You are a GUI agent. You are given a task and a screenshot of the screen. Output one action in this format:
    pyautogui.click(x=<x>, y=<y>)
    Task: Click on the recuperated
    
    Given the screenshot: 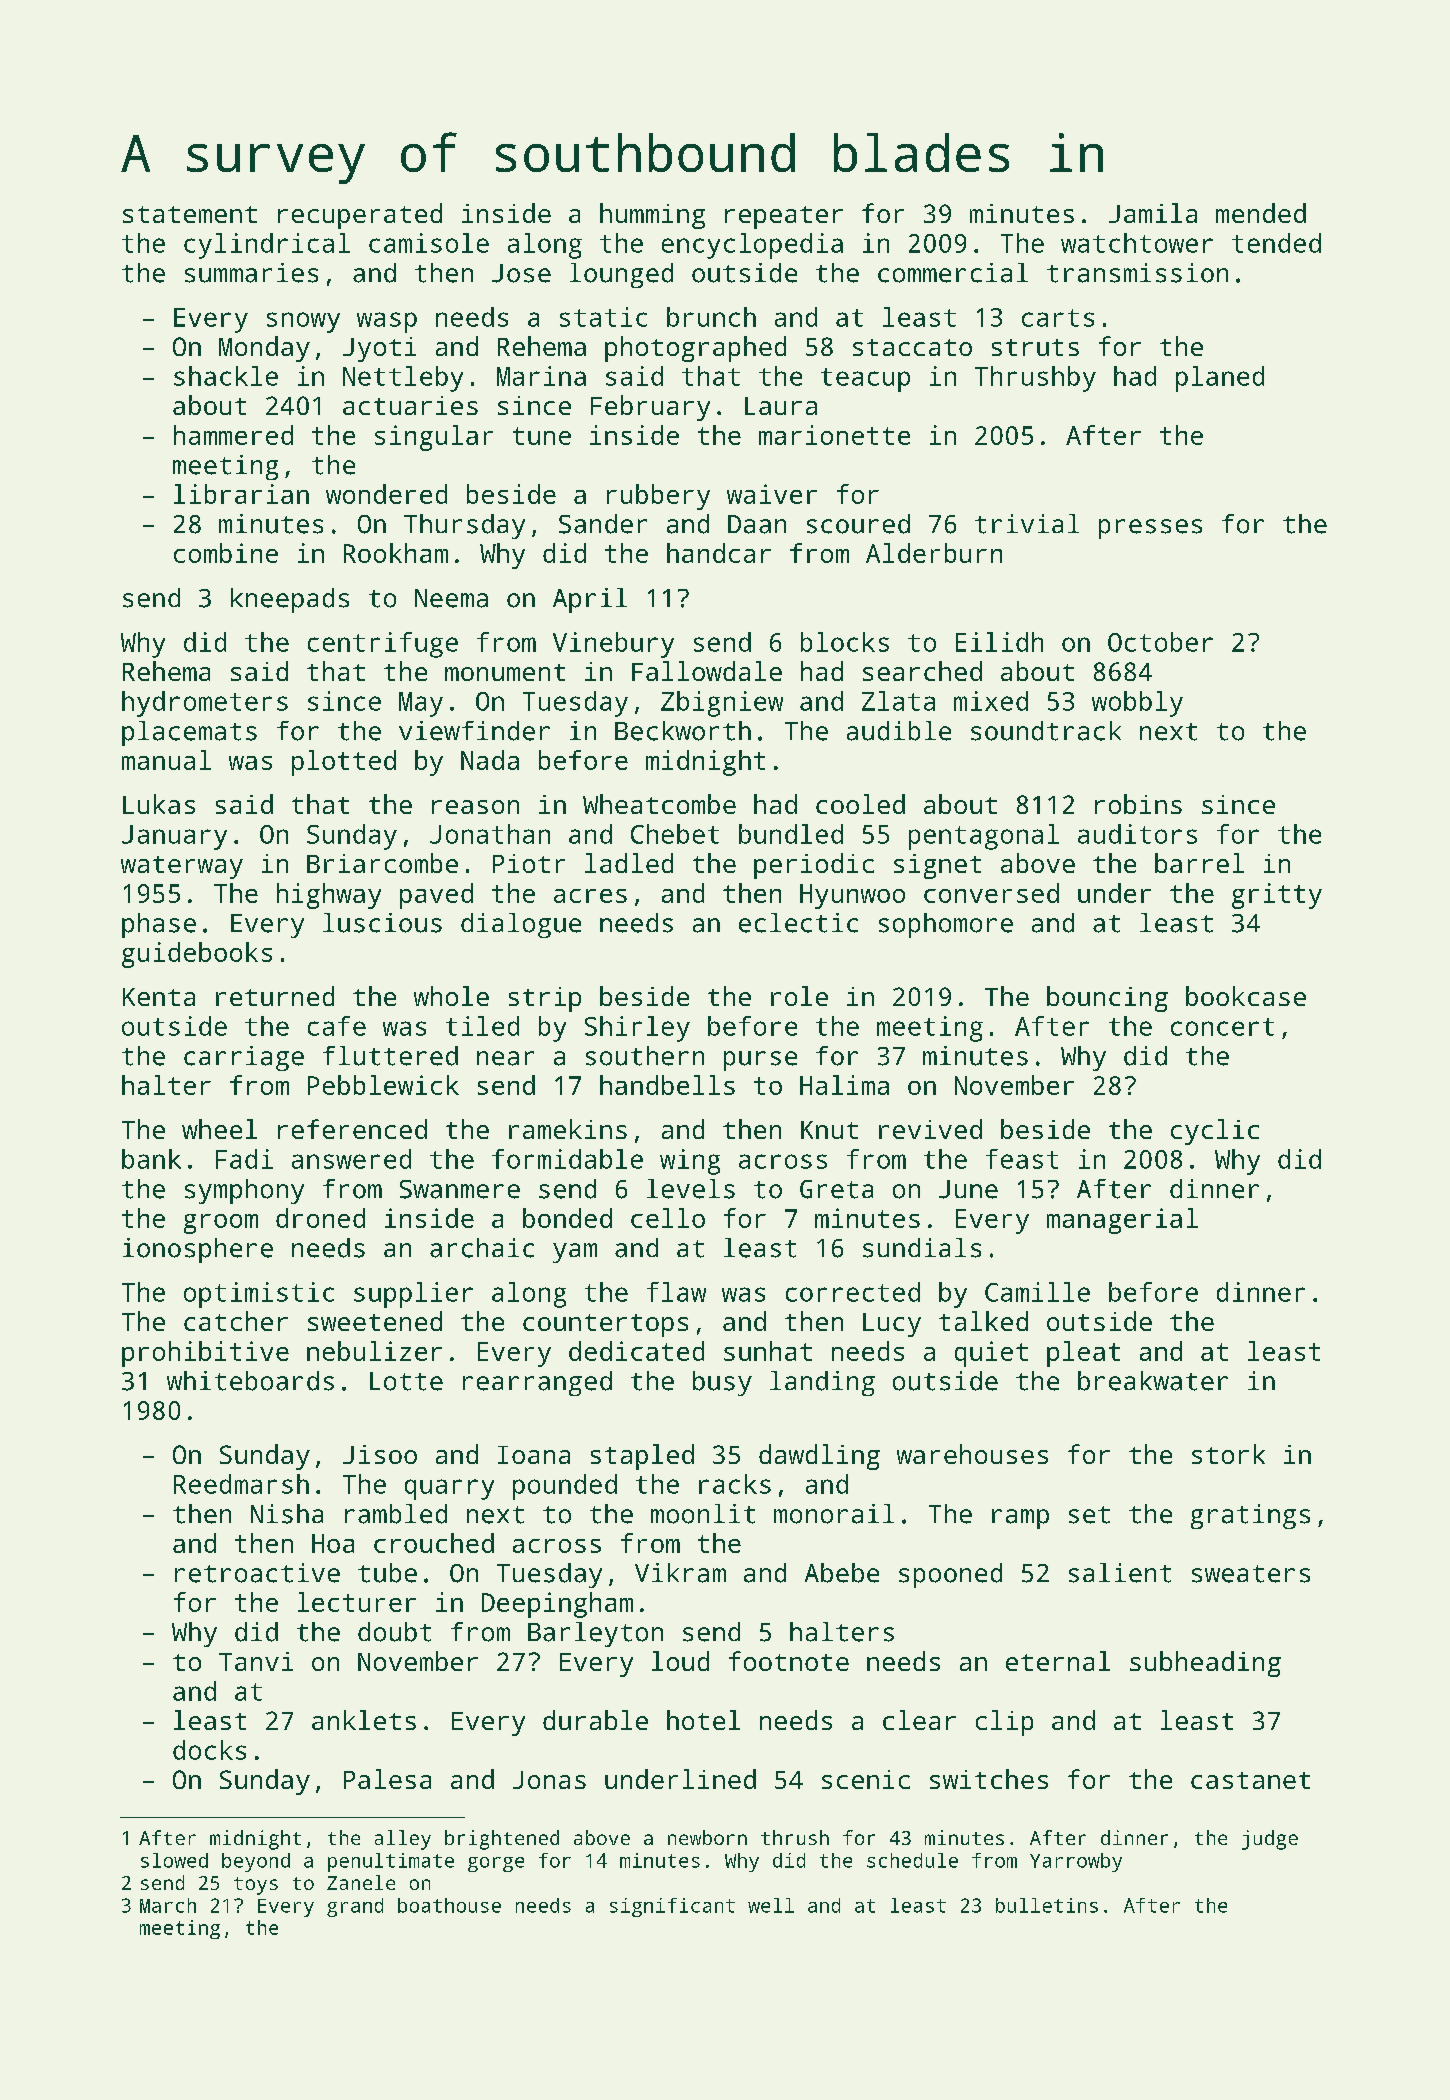 What is the action you would take?
    pyautogui.click(x=360, y=216)
